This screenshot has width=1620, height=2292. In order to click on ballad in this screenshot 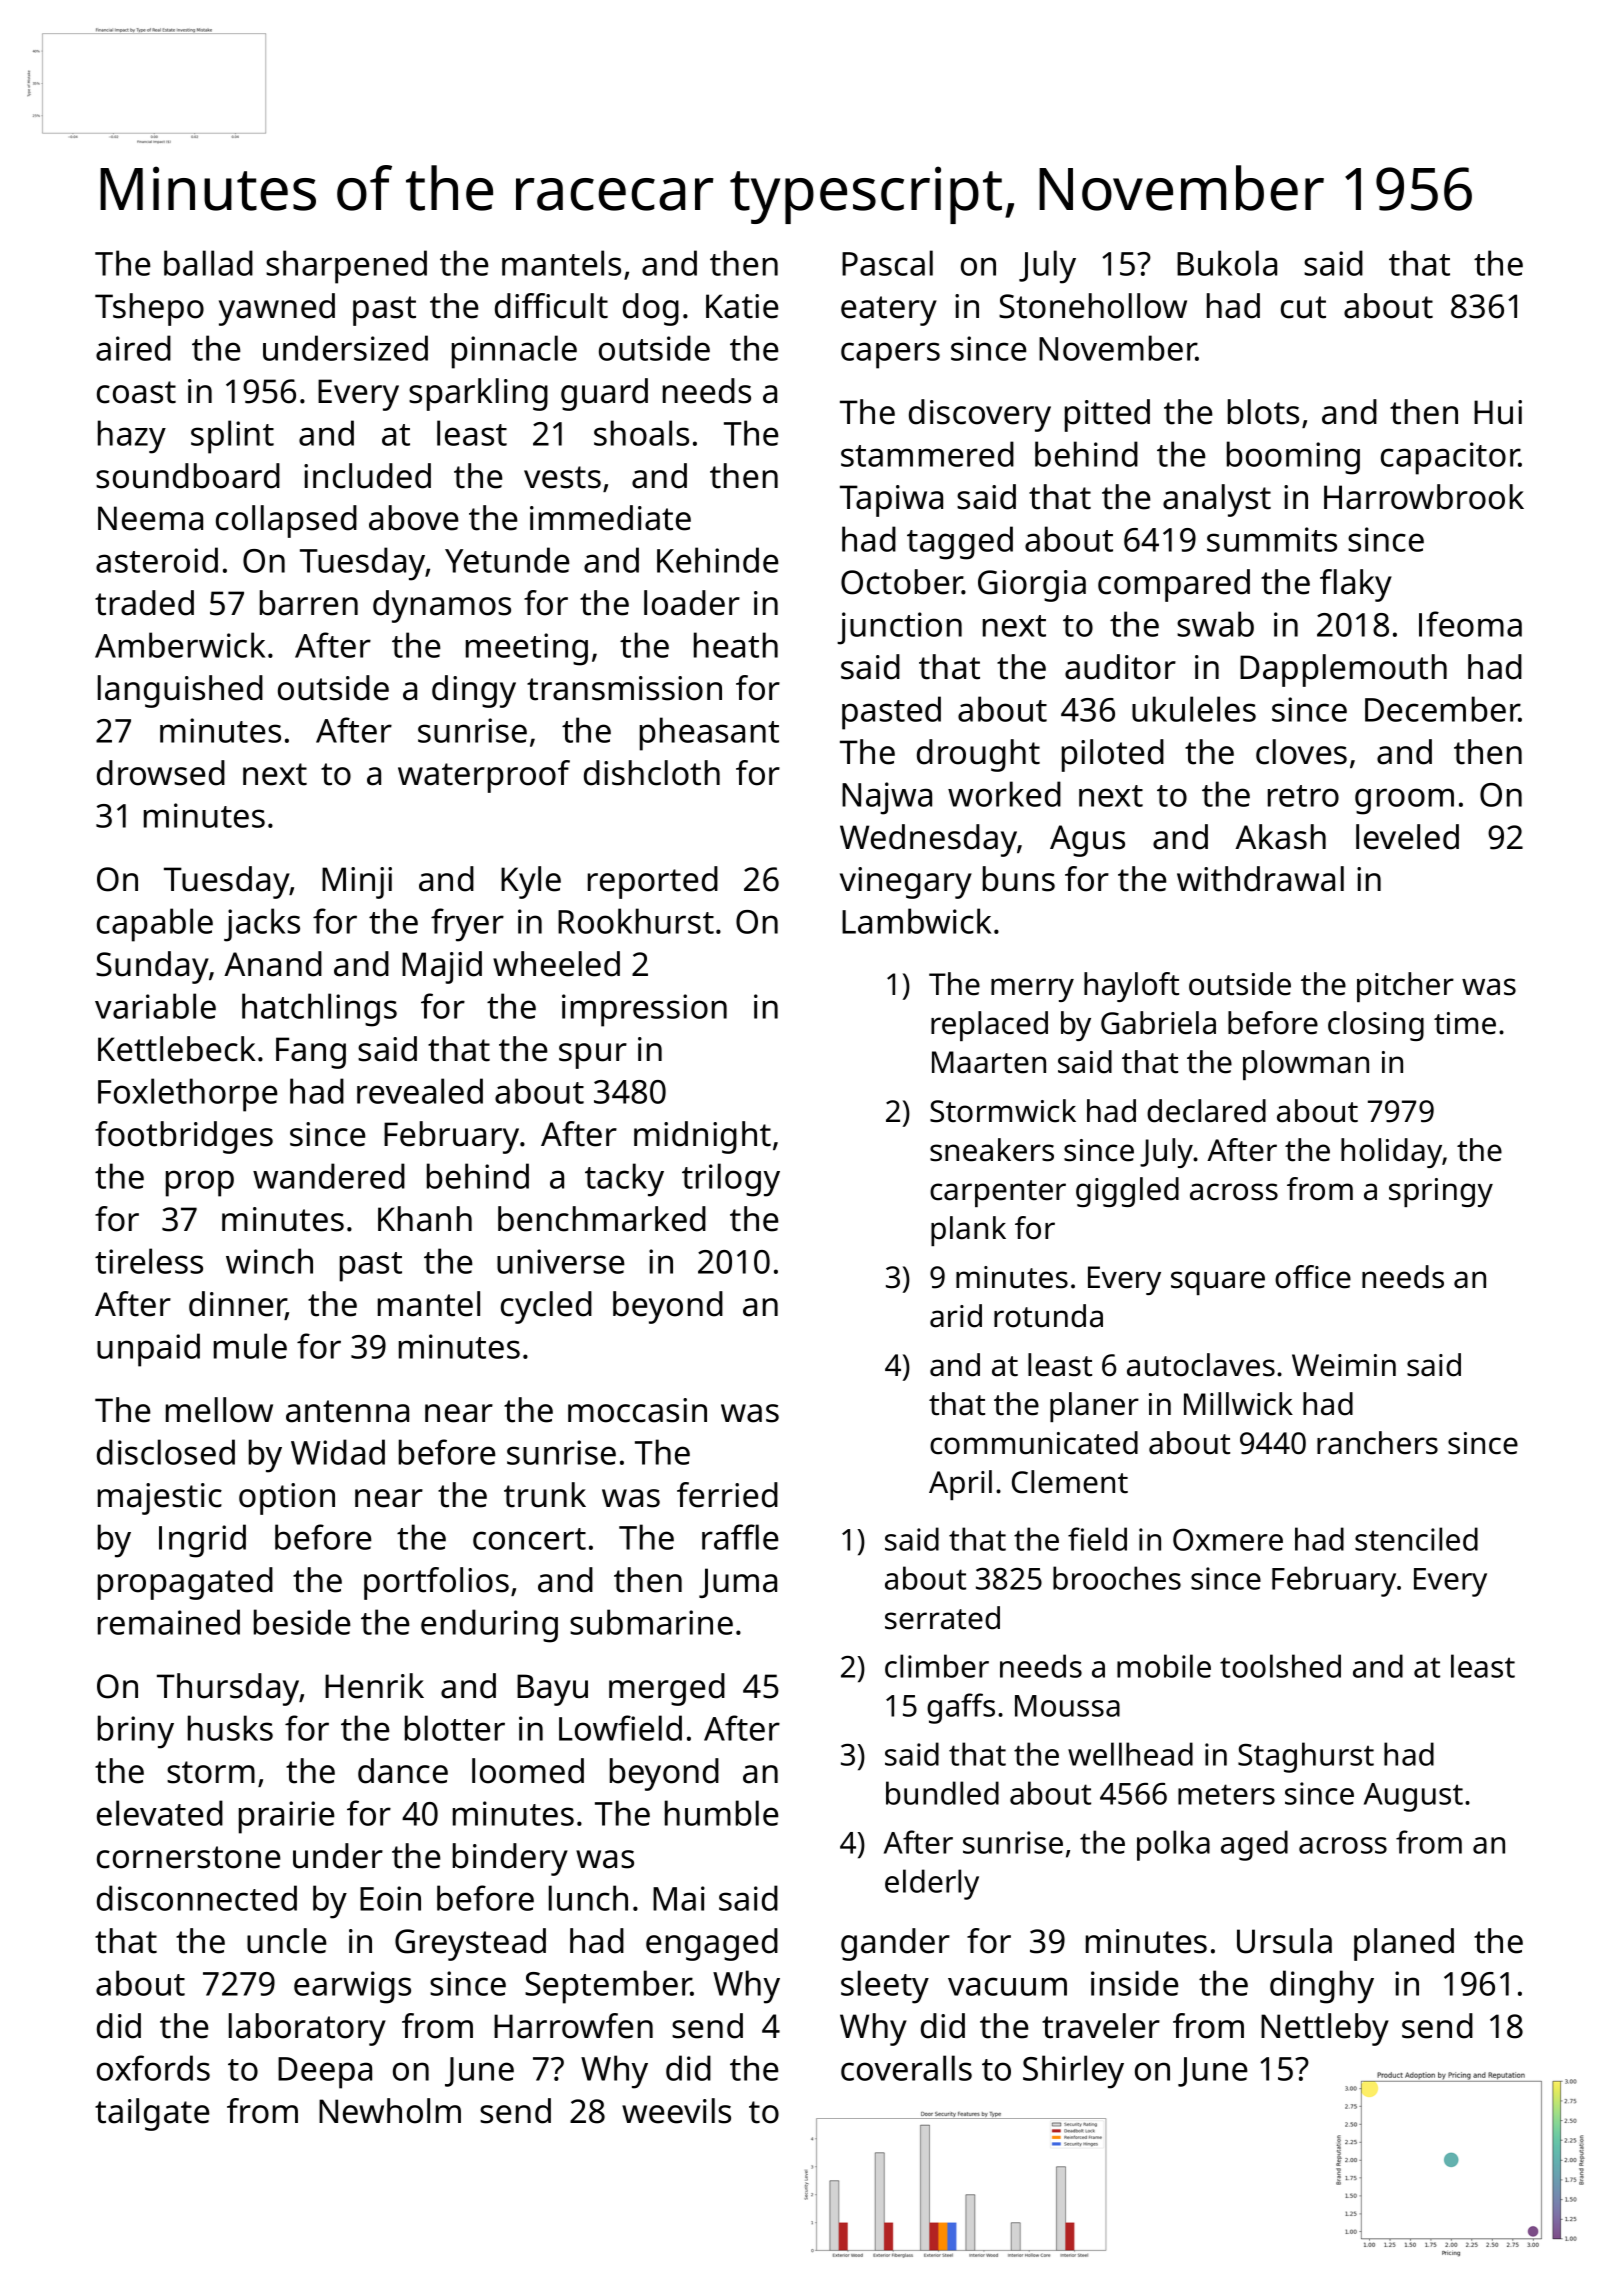, I will do `click(208, 263)`.
